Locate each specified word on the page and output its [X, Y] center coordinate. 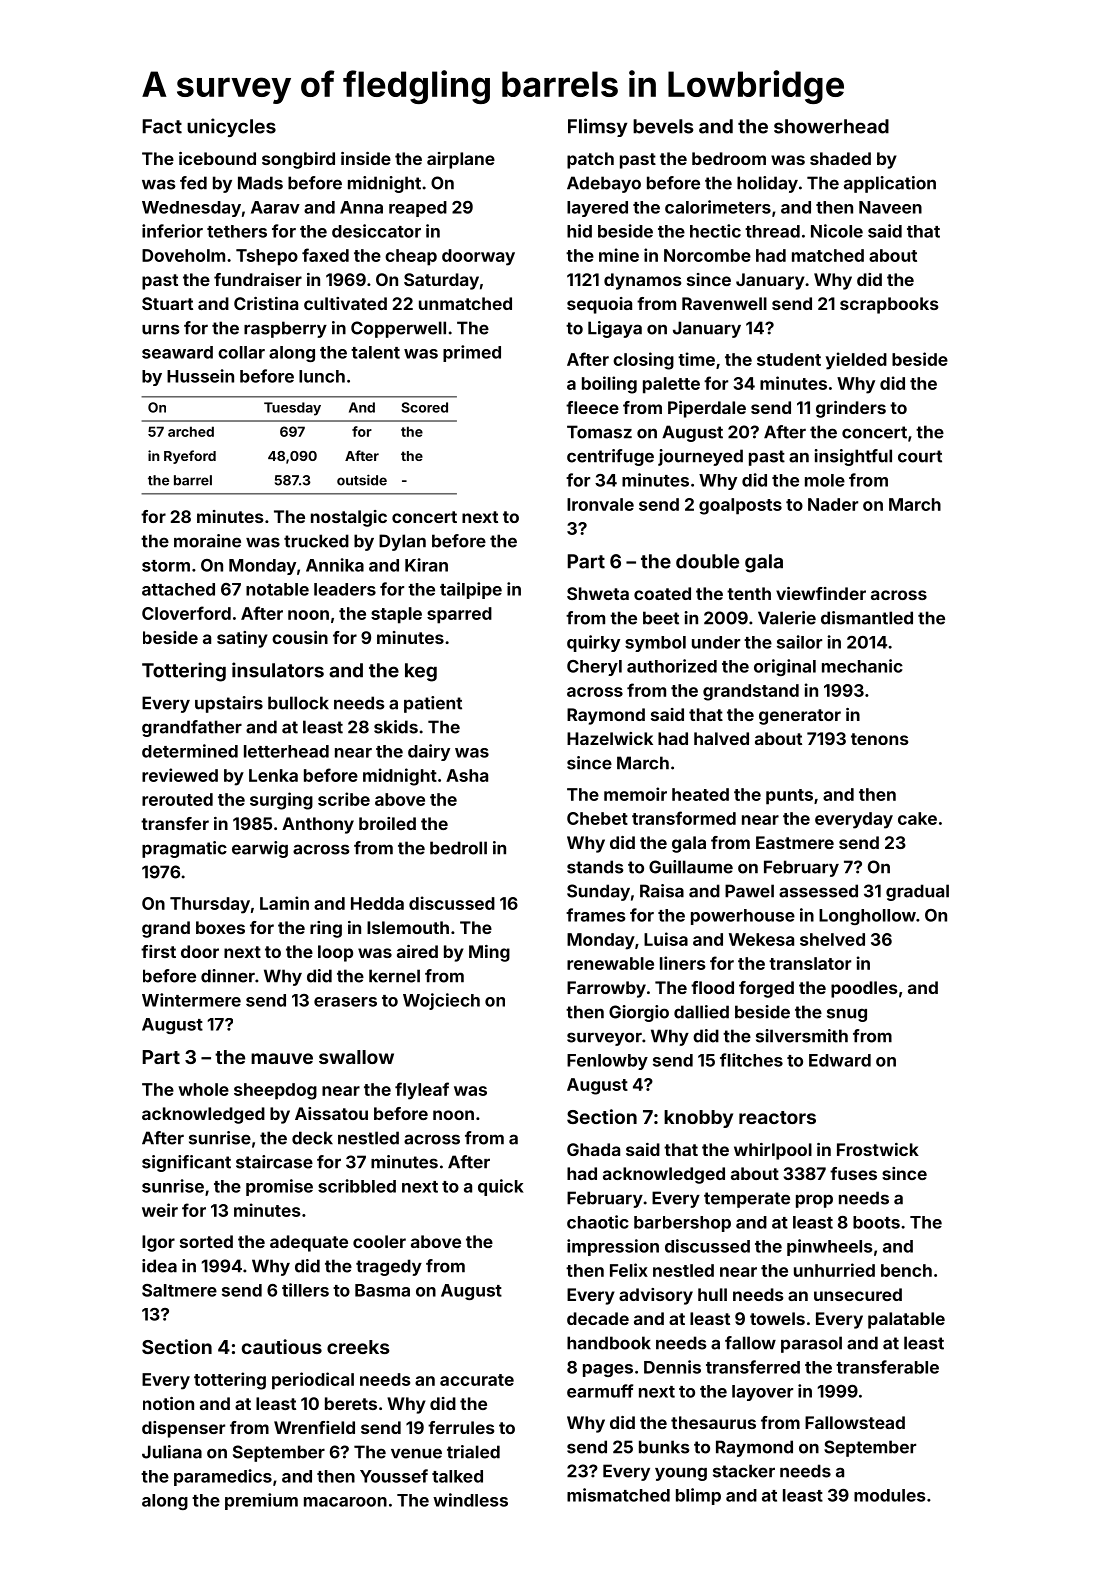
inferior [172, 231]
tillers [305, 1290]
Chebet [597, 818]
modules [890, 1495]
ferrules [461, 1427]
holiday [767, 184]
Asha [467, 775]
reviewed [180, 775]
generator [800, 717]
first [158, 951]
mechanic [862, 666]
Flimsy [597, 127]
